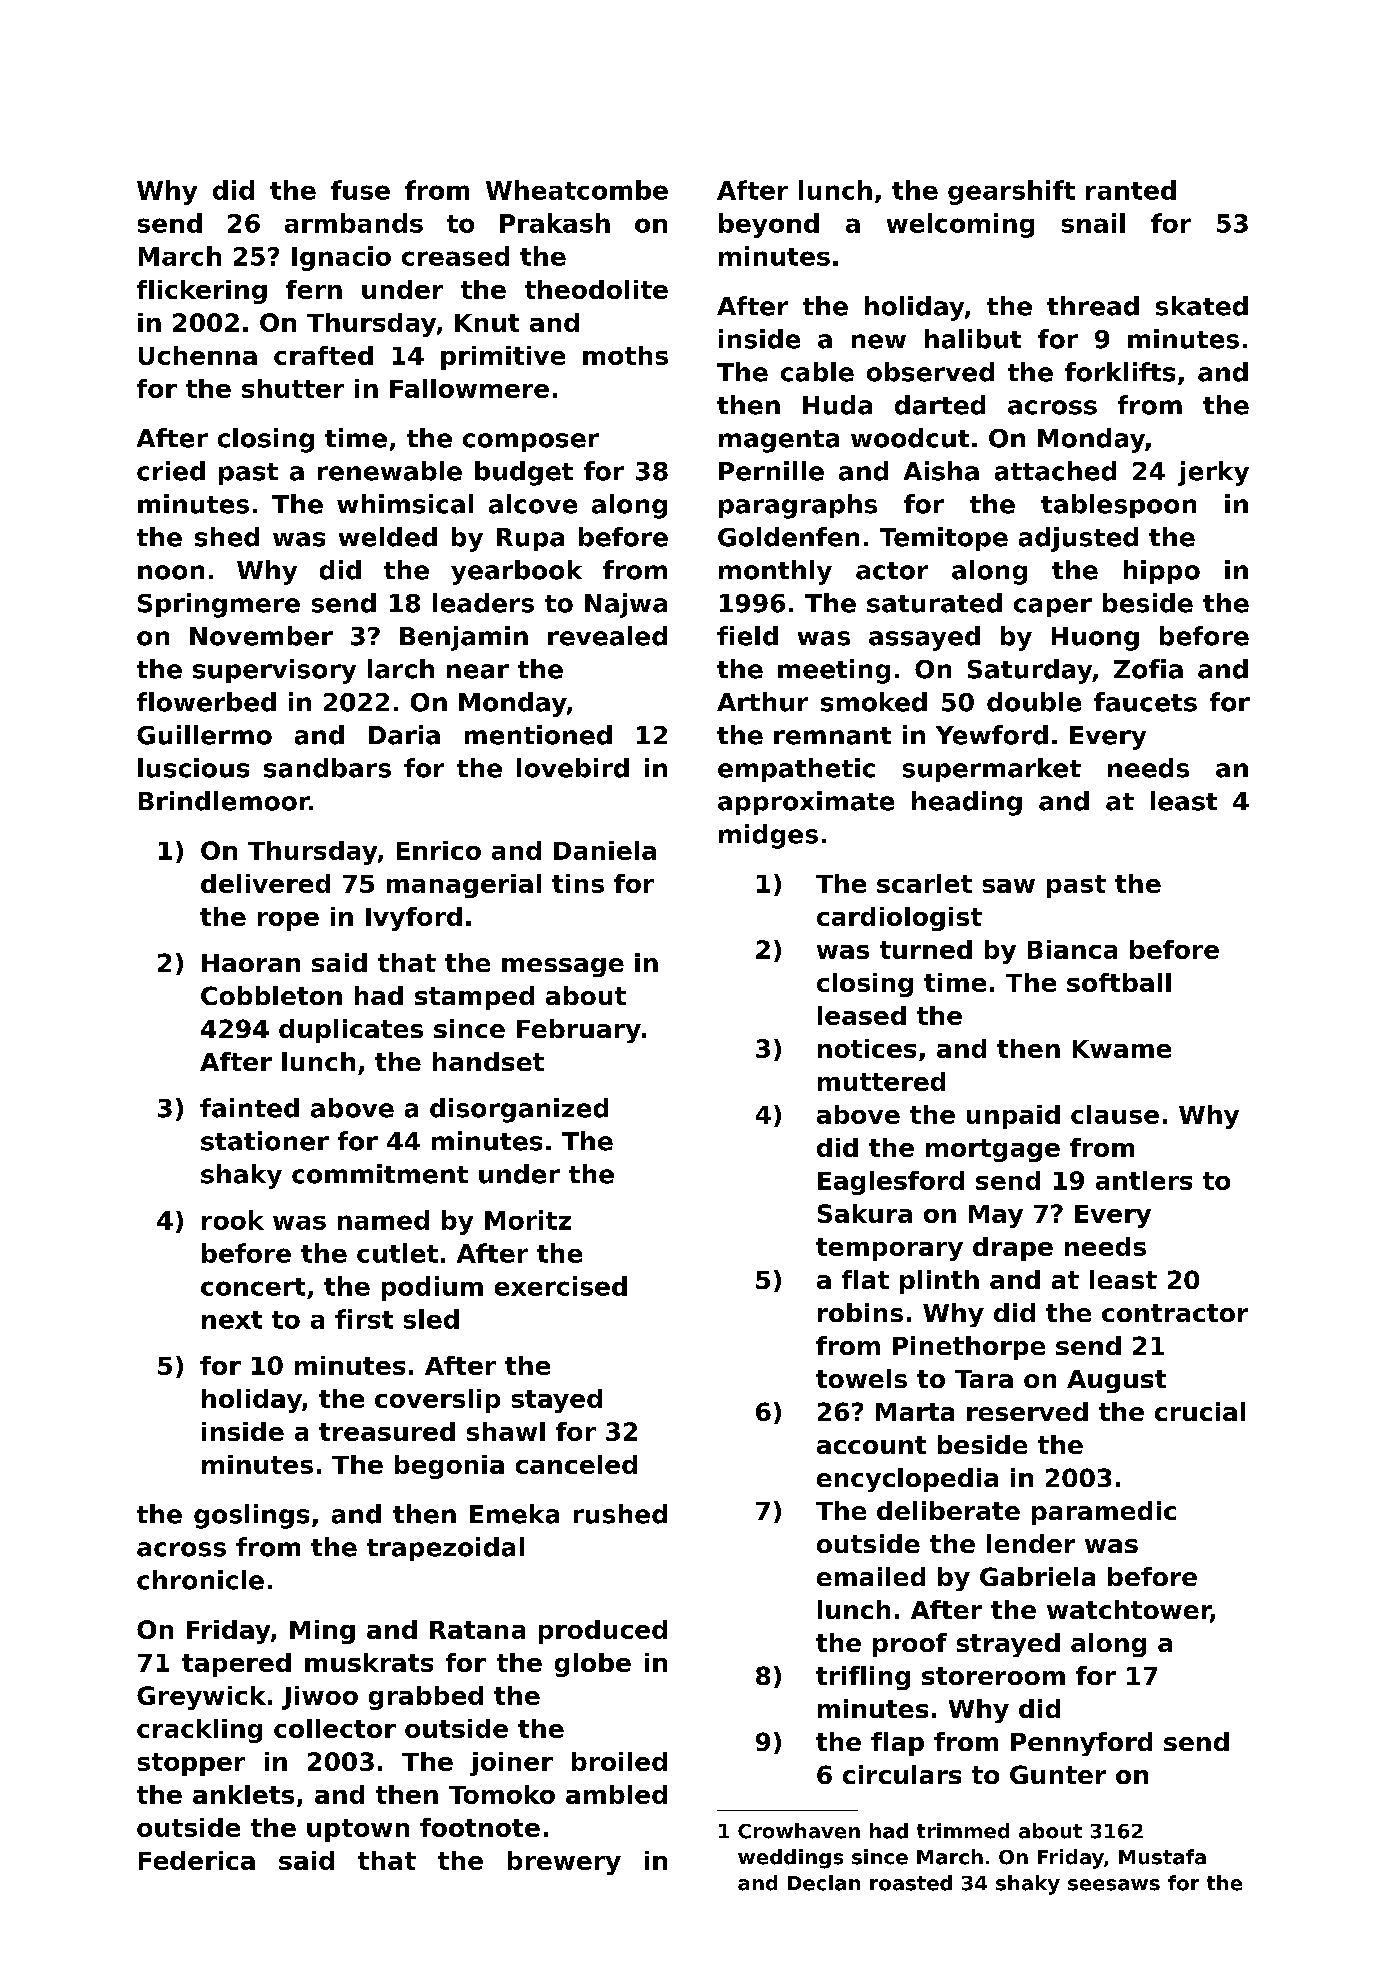 This image has width=1386, height=1969. What do you see at coordinates (881, 1081) in the image?
I see `muttered` at bounding box center [881, 1081].
